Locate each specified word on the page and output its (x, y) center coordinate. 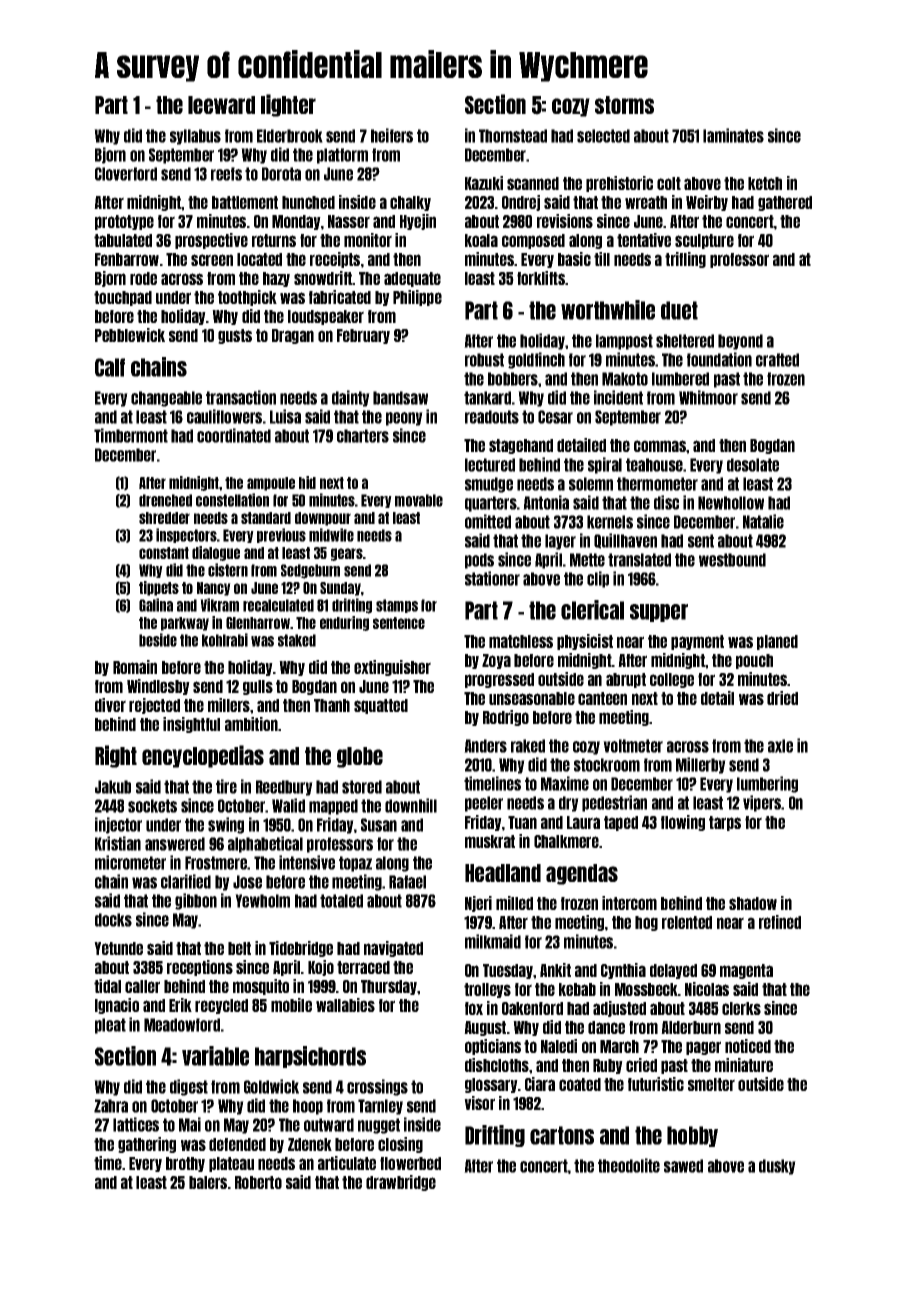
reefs (226, 174)
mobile (291, 1005)
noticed (748, 1046)
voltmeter (633, 746)
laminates (733, 135)
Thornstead (513, 136)
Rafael (407, 882)
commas (660, 446)
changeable (166, 399)
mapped (333, 807)
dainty (351, 398)
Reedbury (284, 788)
